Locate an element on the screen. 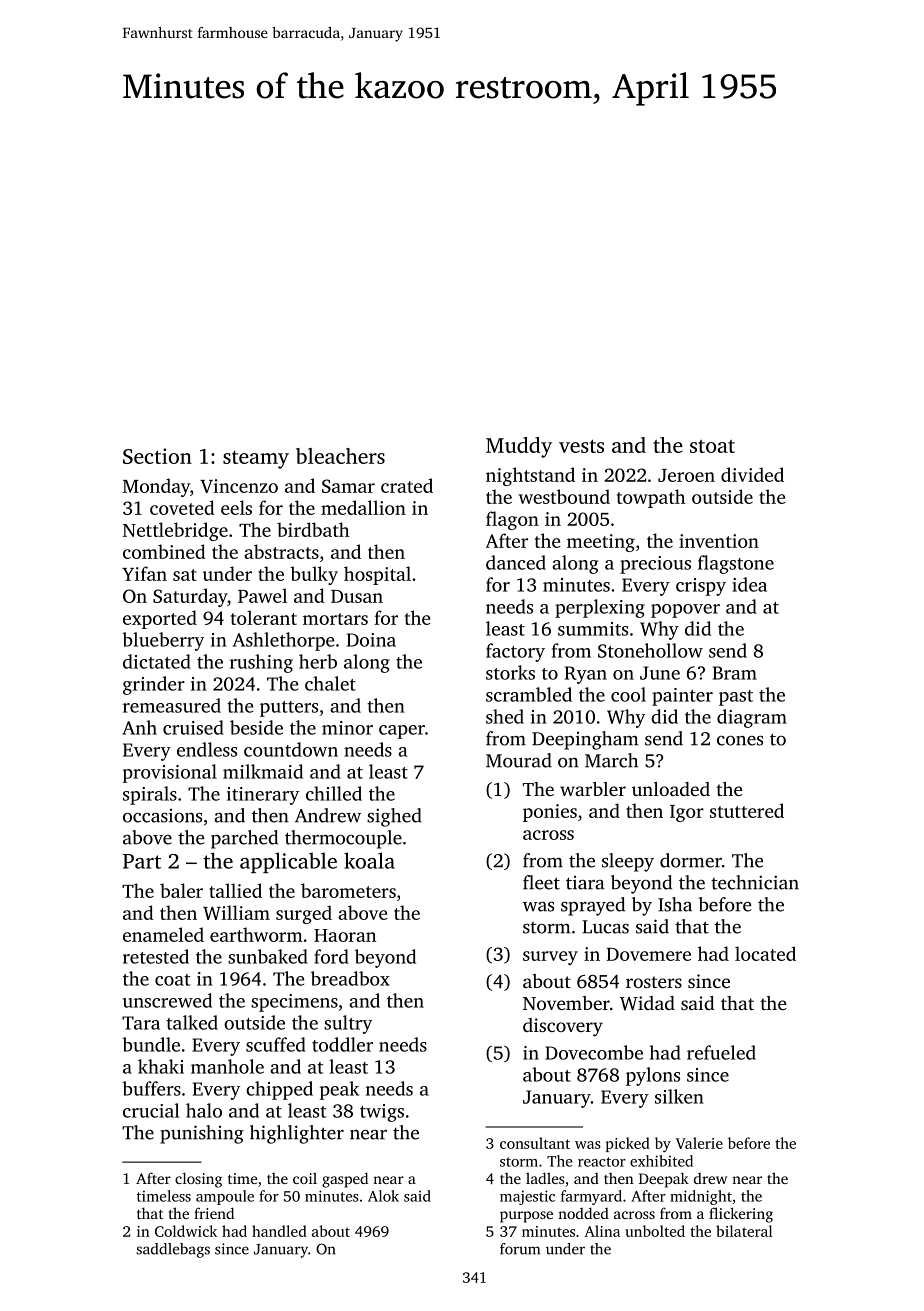  storks is located at coordinates (510, 672).
